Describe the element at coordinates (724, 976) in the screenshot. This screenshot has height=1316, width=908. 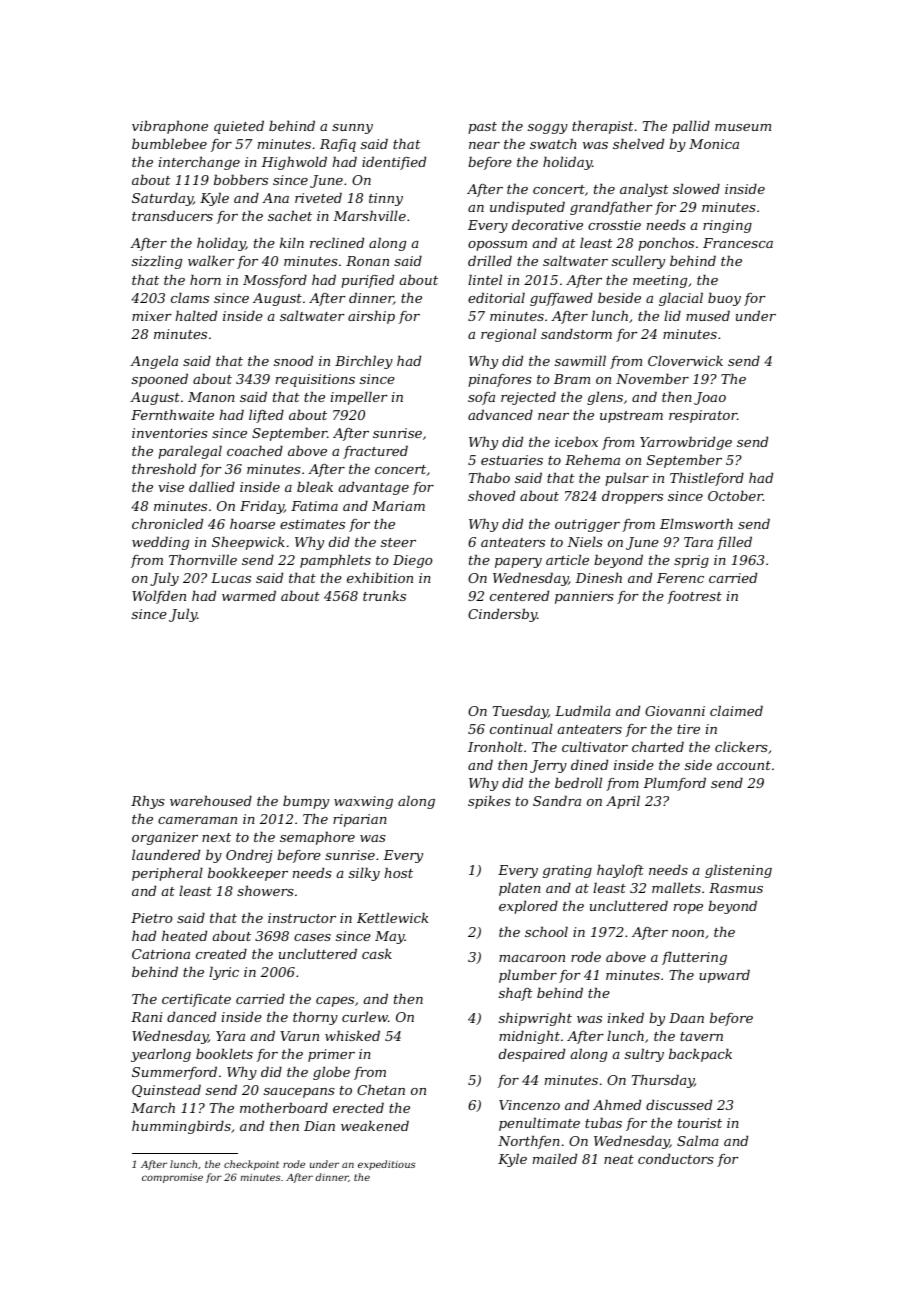
I see `upward` at that location.
